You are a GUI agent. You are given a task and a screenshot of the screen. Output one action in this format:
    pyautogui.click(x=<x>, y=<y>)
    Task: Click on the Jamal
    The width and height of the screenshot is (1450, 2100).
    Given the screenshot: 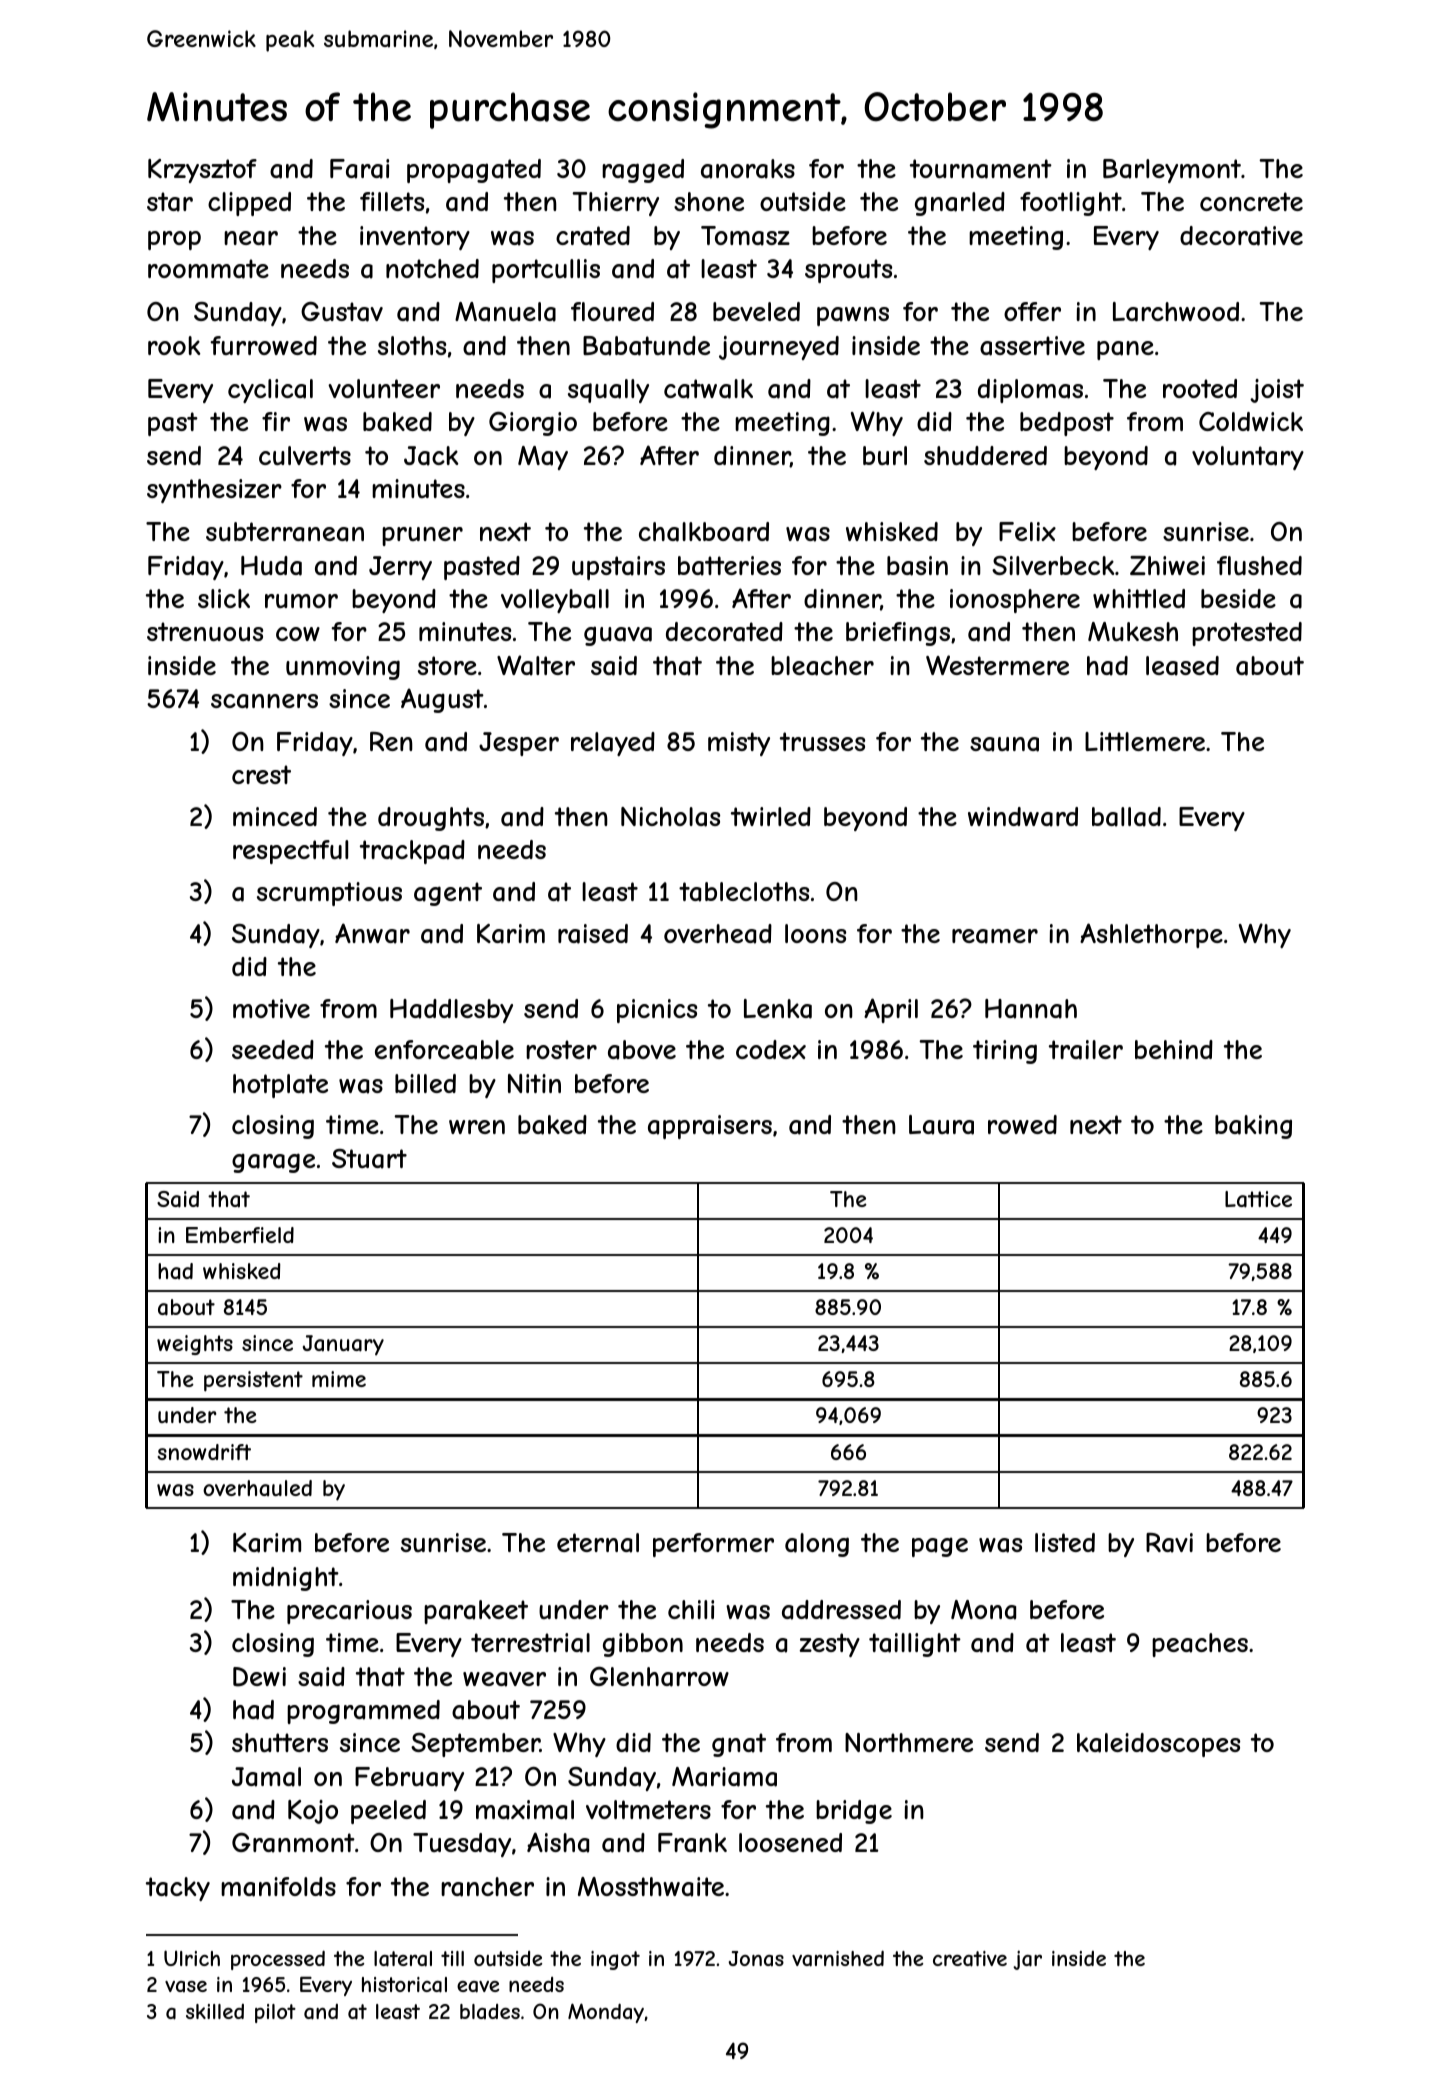 What is the action you would take?
    pyautogui.click(x=266, y=1777)
